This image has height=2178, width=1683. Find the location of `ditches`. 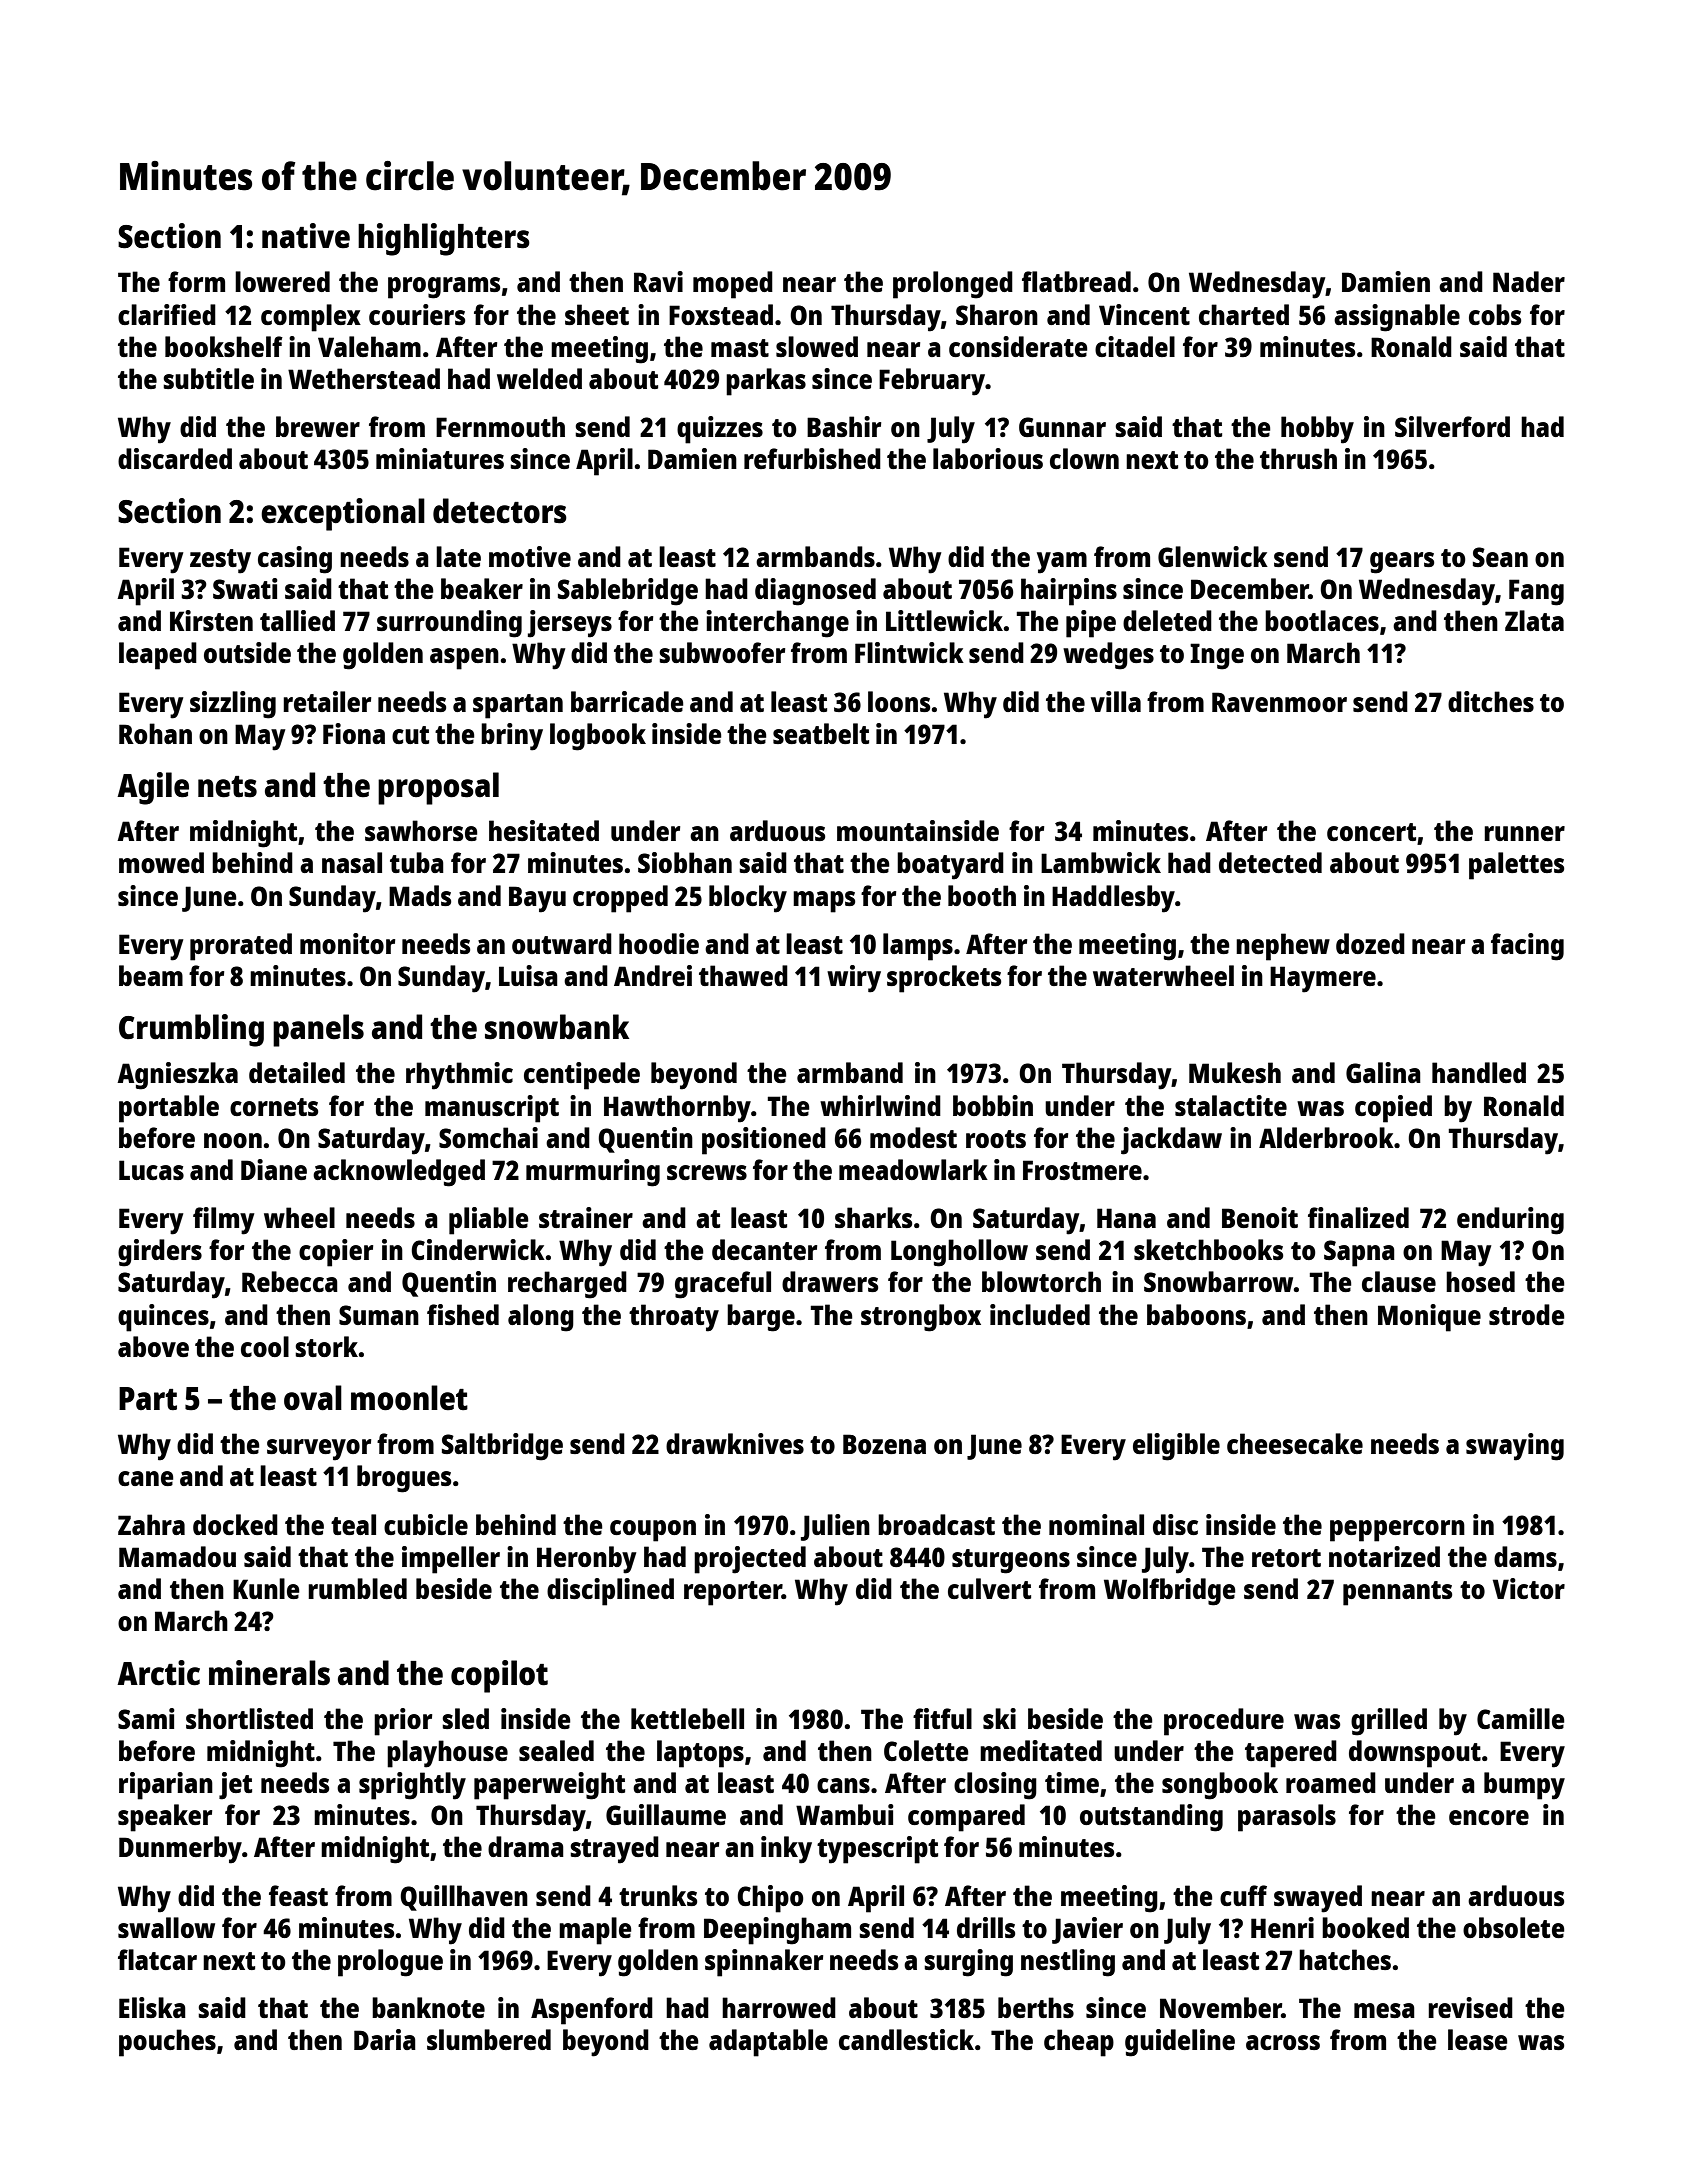

ditches is located at coordinates (1491, 701).
